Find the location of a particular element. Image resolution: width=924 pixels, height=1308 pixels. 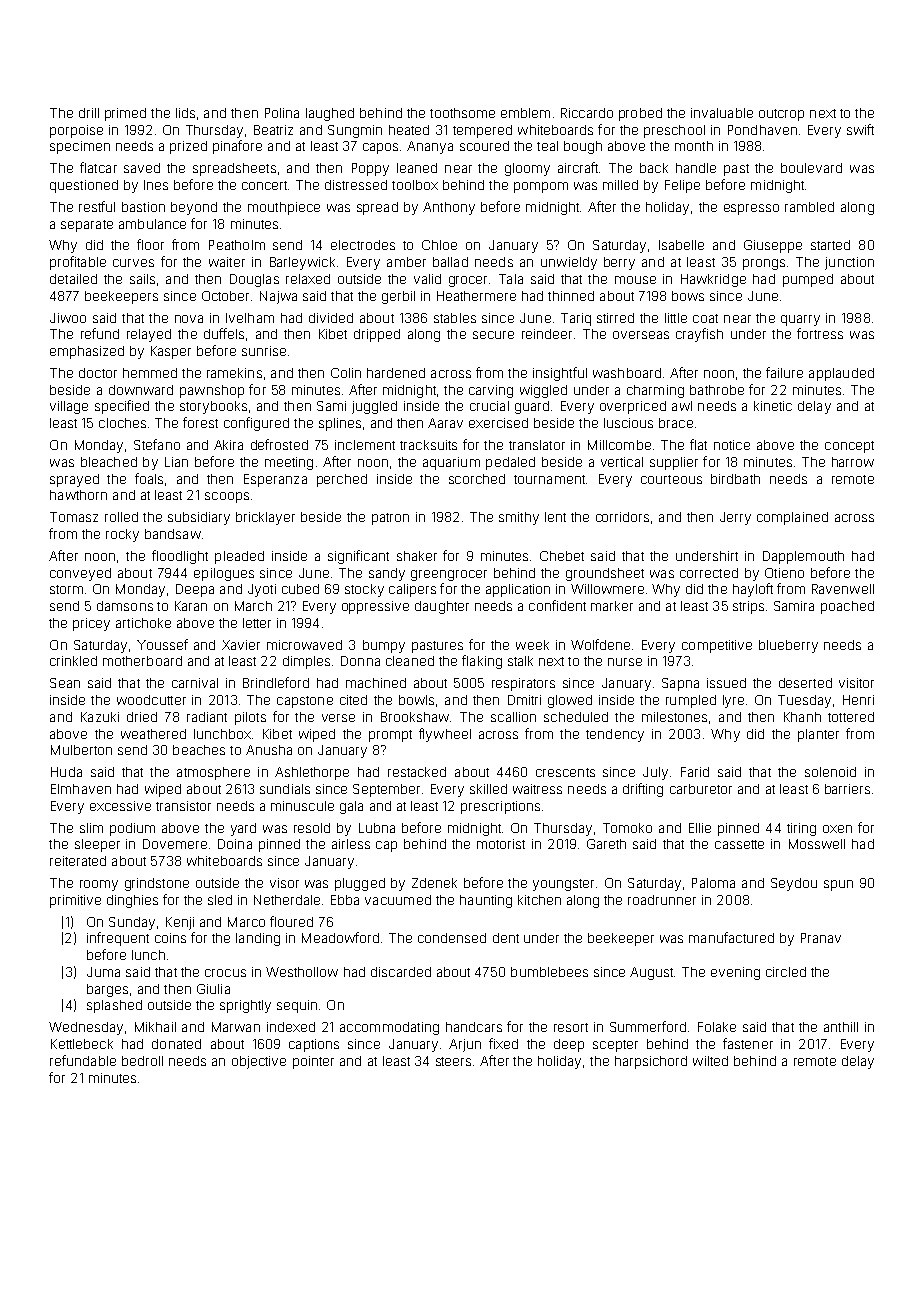

Polina is located at coordinates (282, 113).
